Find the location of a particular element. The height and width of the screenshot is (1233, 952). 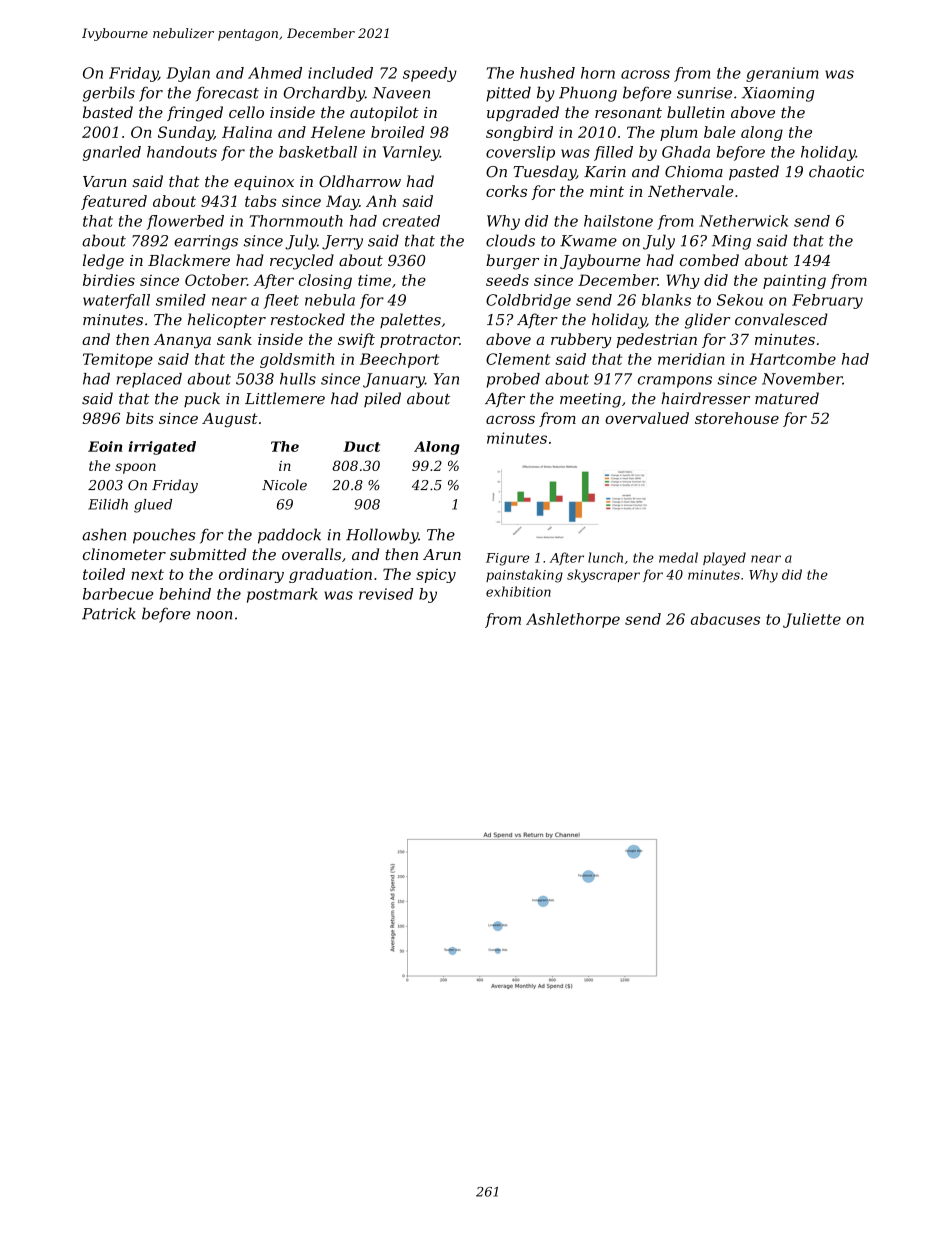

pasted is located at coordinates (754, 173).
